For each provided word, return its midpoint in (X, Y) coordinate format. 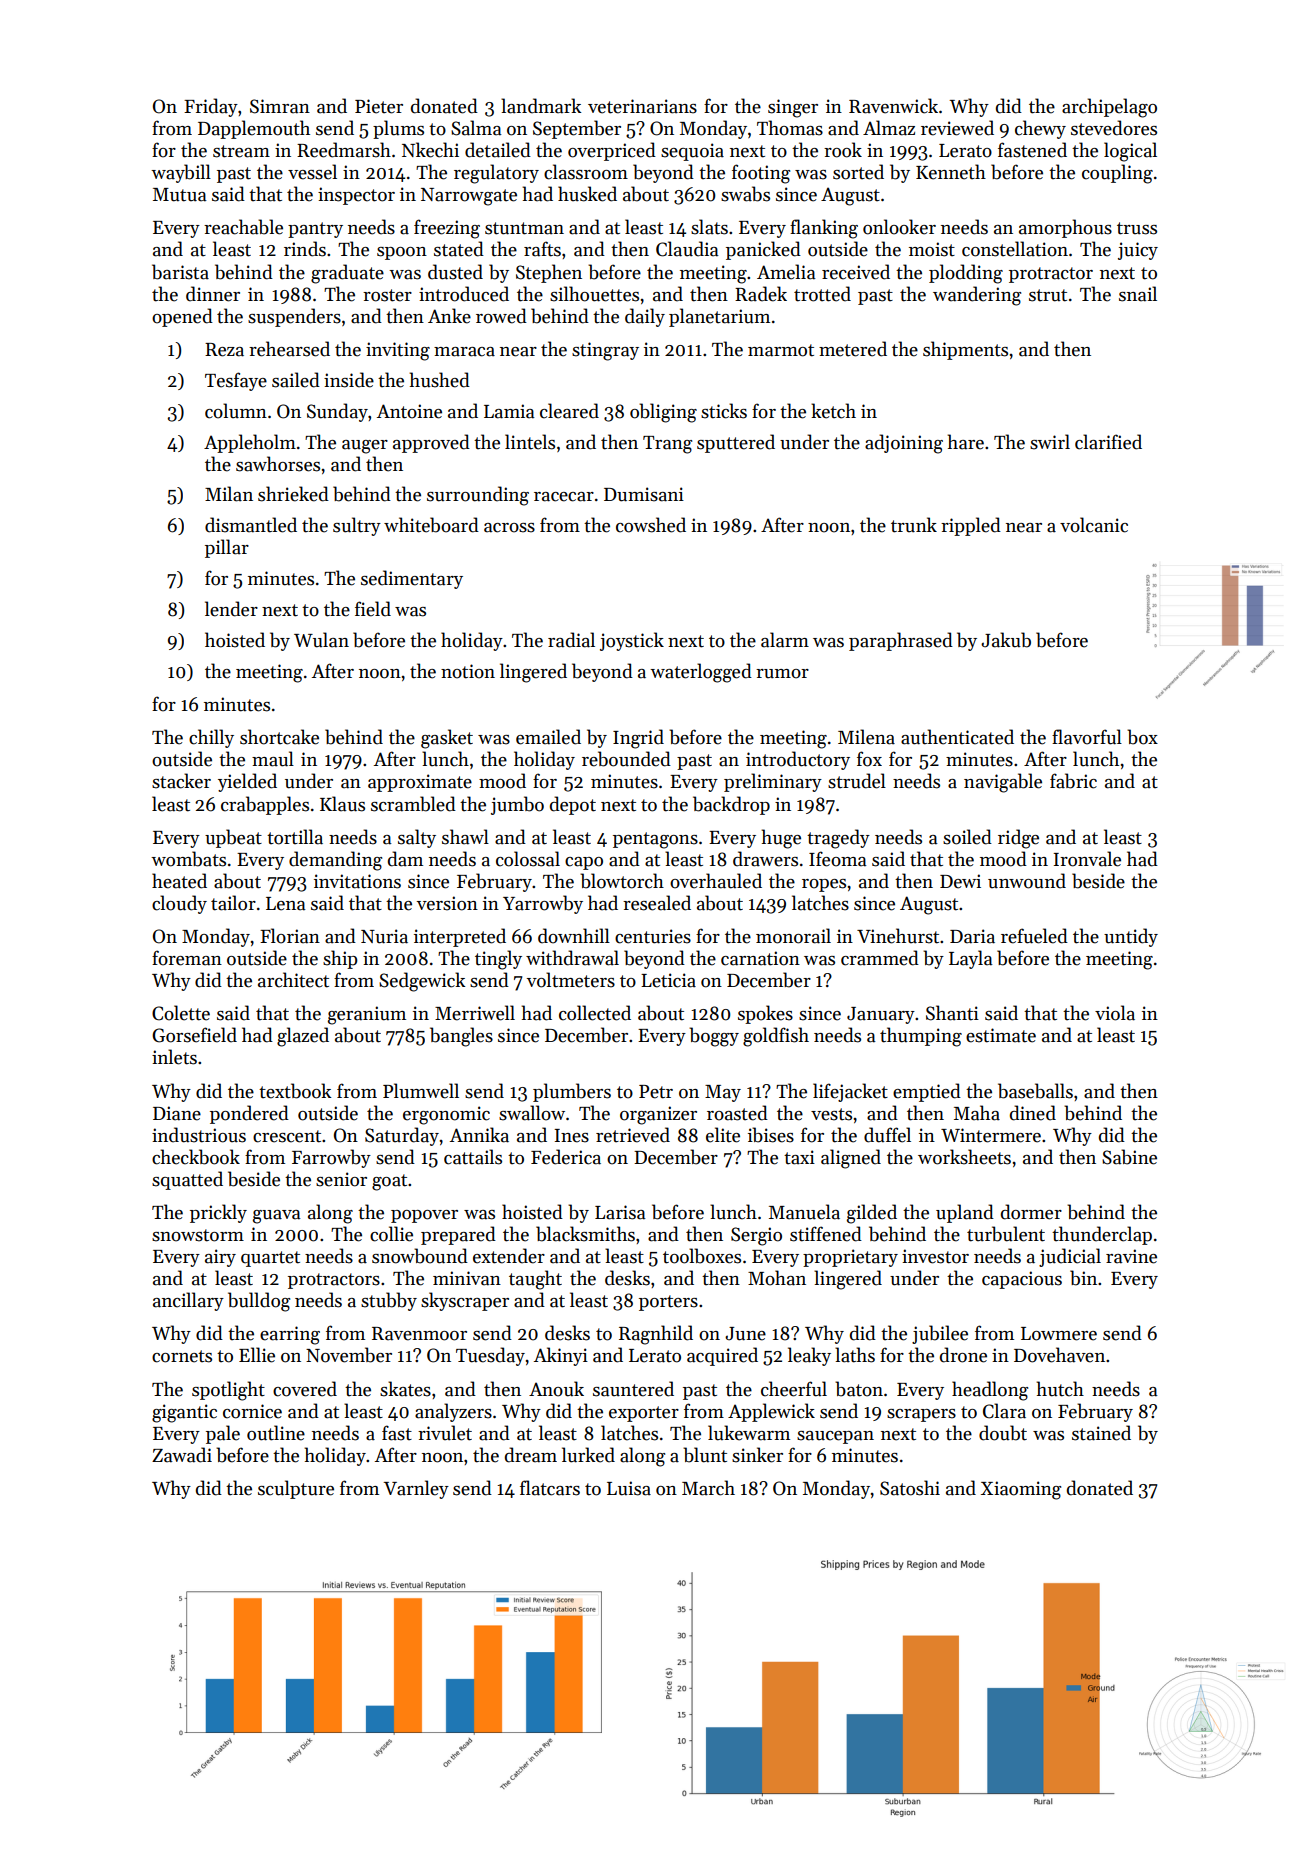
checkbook (196, 1157)
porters (668, 1303)
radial (571, 640)
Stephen (549, 273)
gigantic (184, 1413)
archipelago (1109, 108)
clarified (1108, 442)
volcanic (1094, 525)
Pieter (379, 106)
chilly (211, 738)
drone (963, 1355)
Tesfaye (236, 381)
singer (793, 108)
